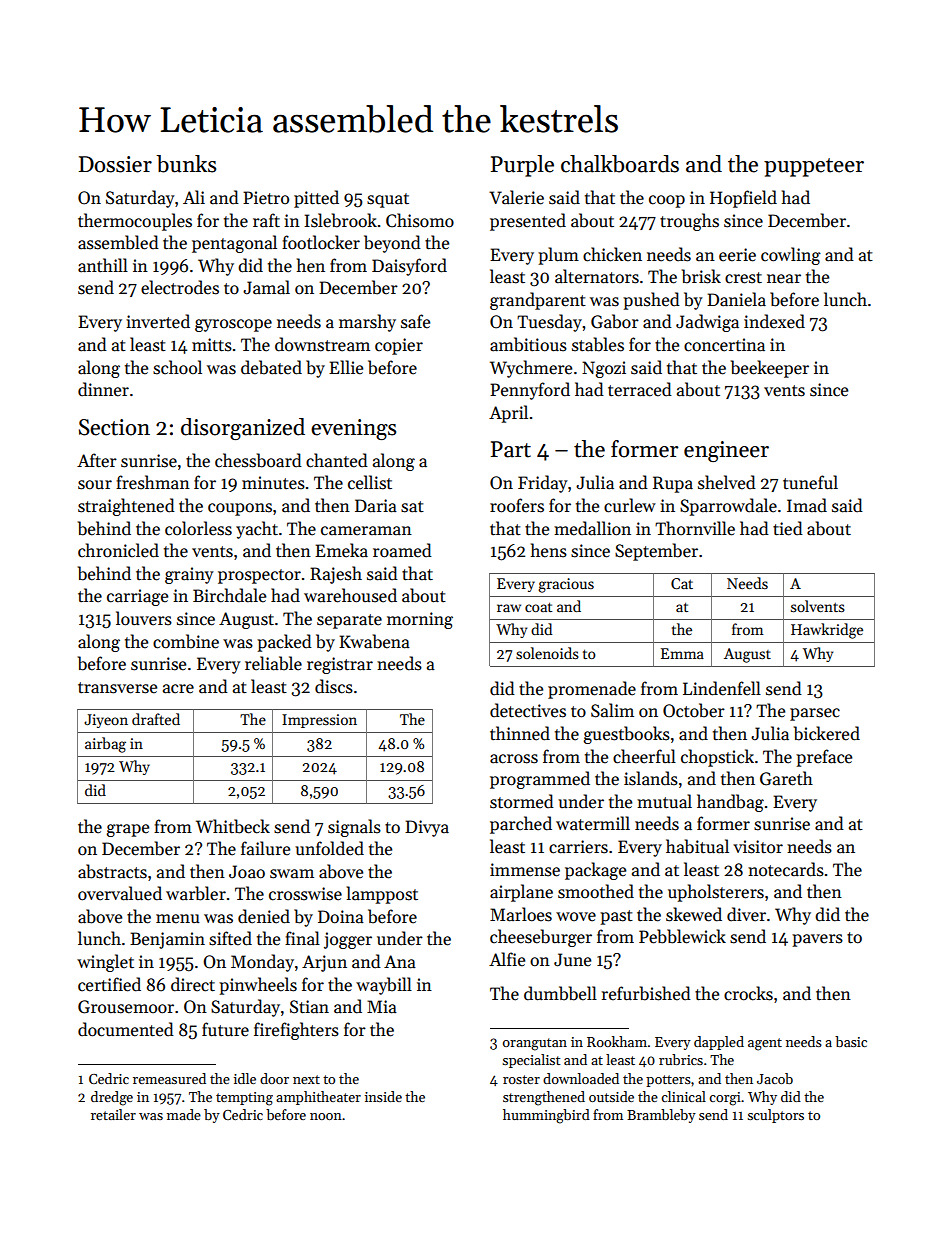 The height and width of the image is (1233, 952). I want to click on morning, so click(420, 620).
